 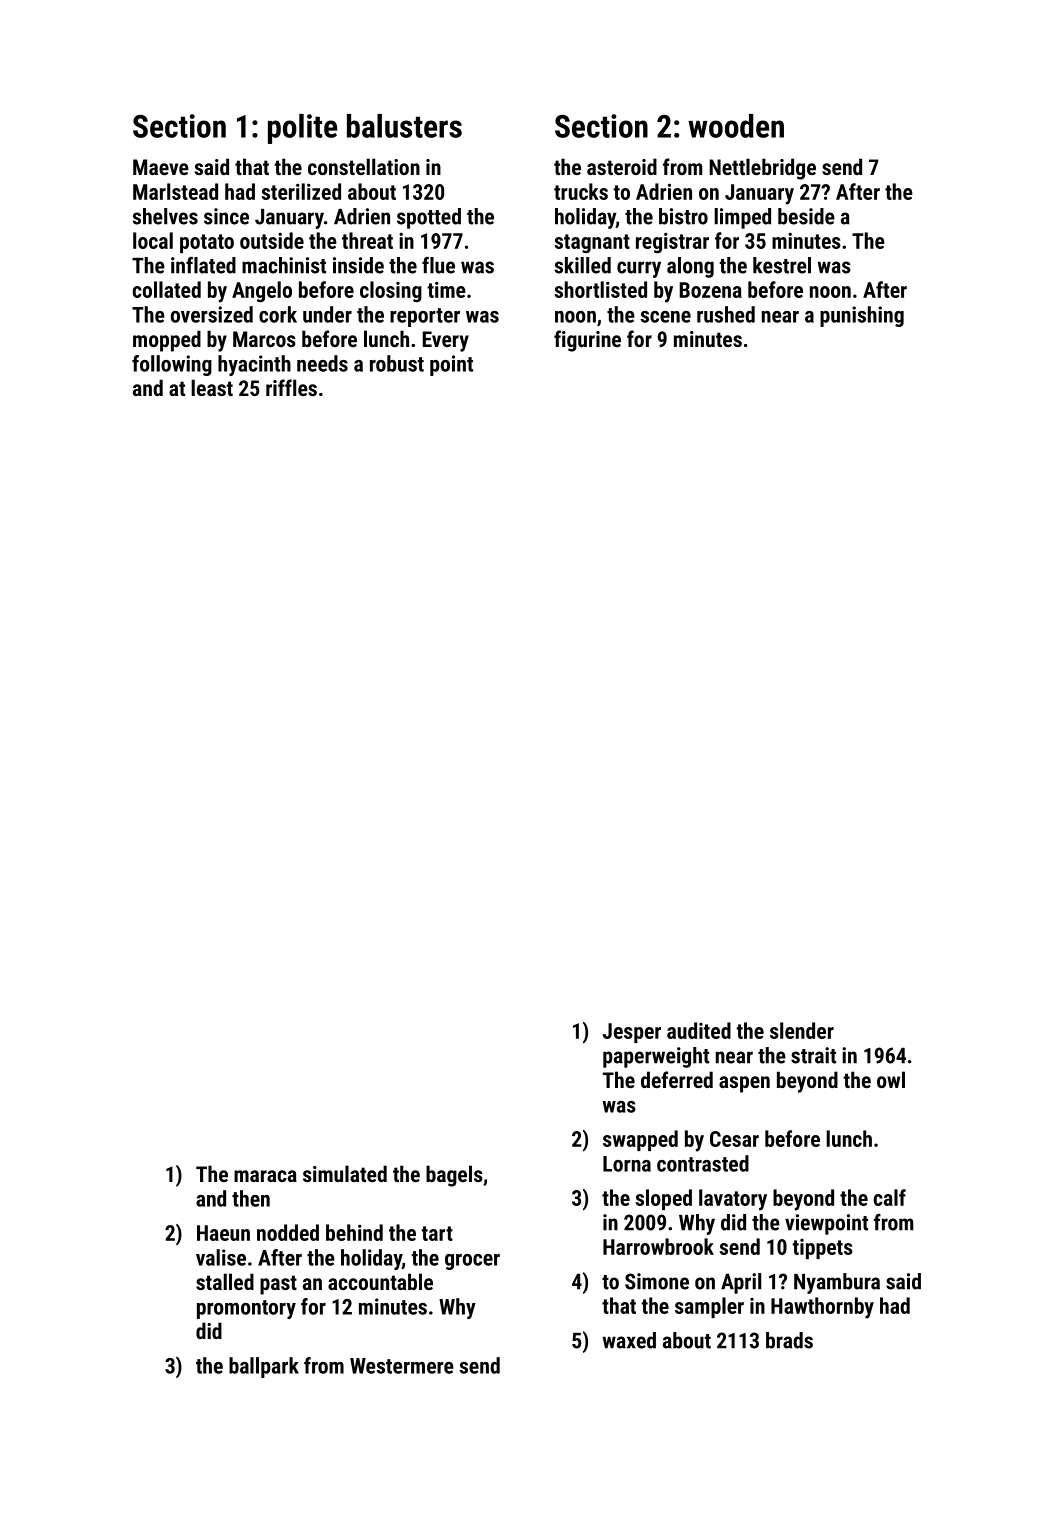 What do you see at coordinates (862, 316) in the image?
I see `punishing` at bounding box center [862, 316].
